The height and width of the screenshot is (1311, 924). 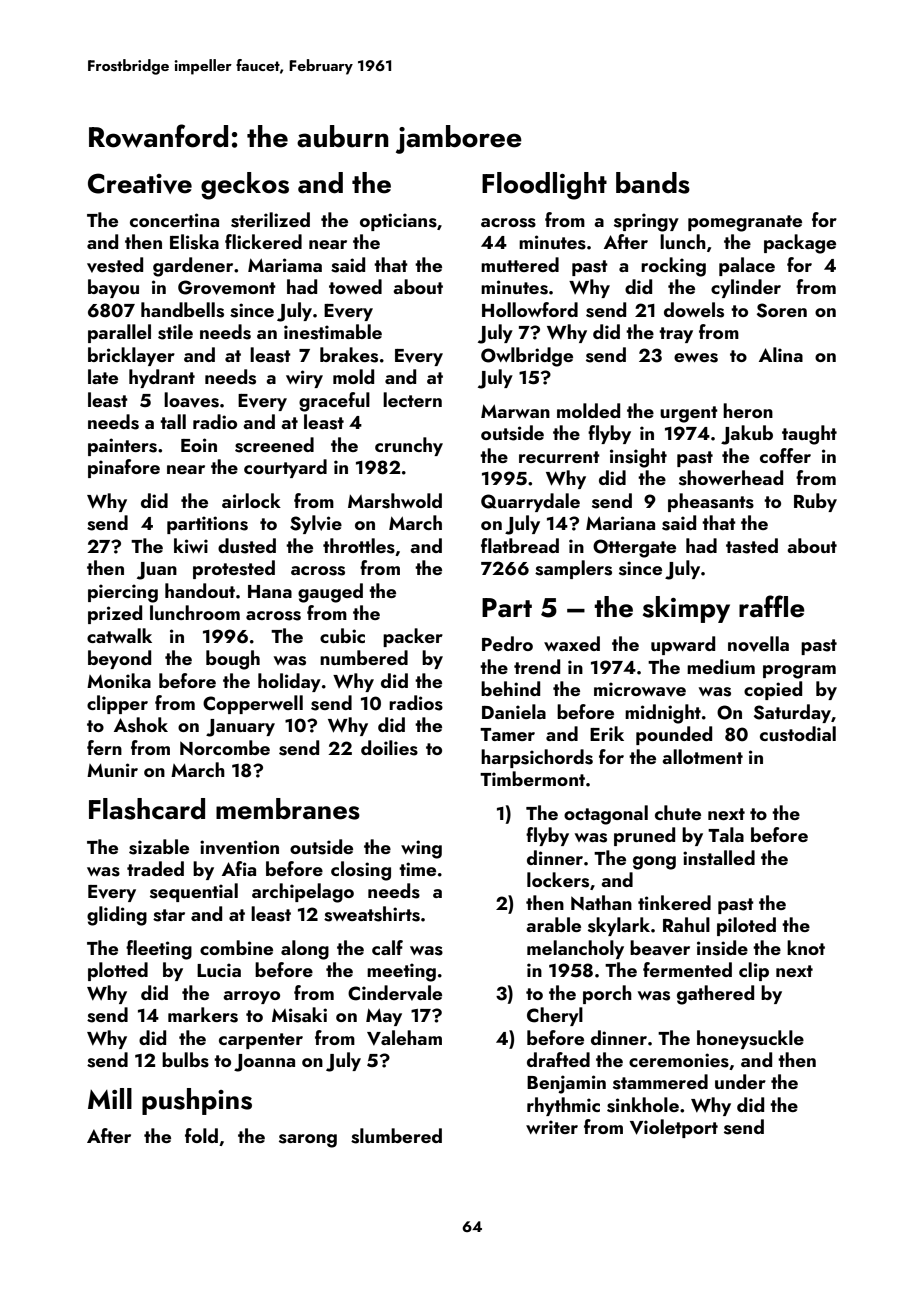 I want to click on airlock, so click(x=251, y=500).
